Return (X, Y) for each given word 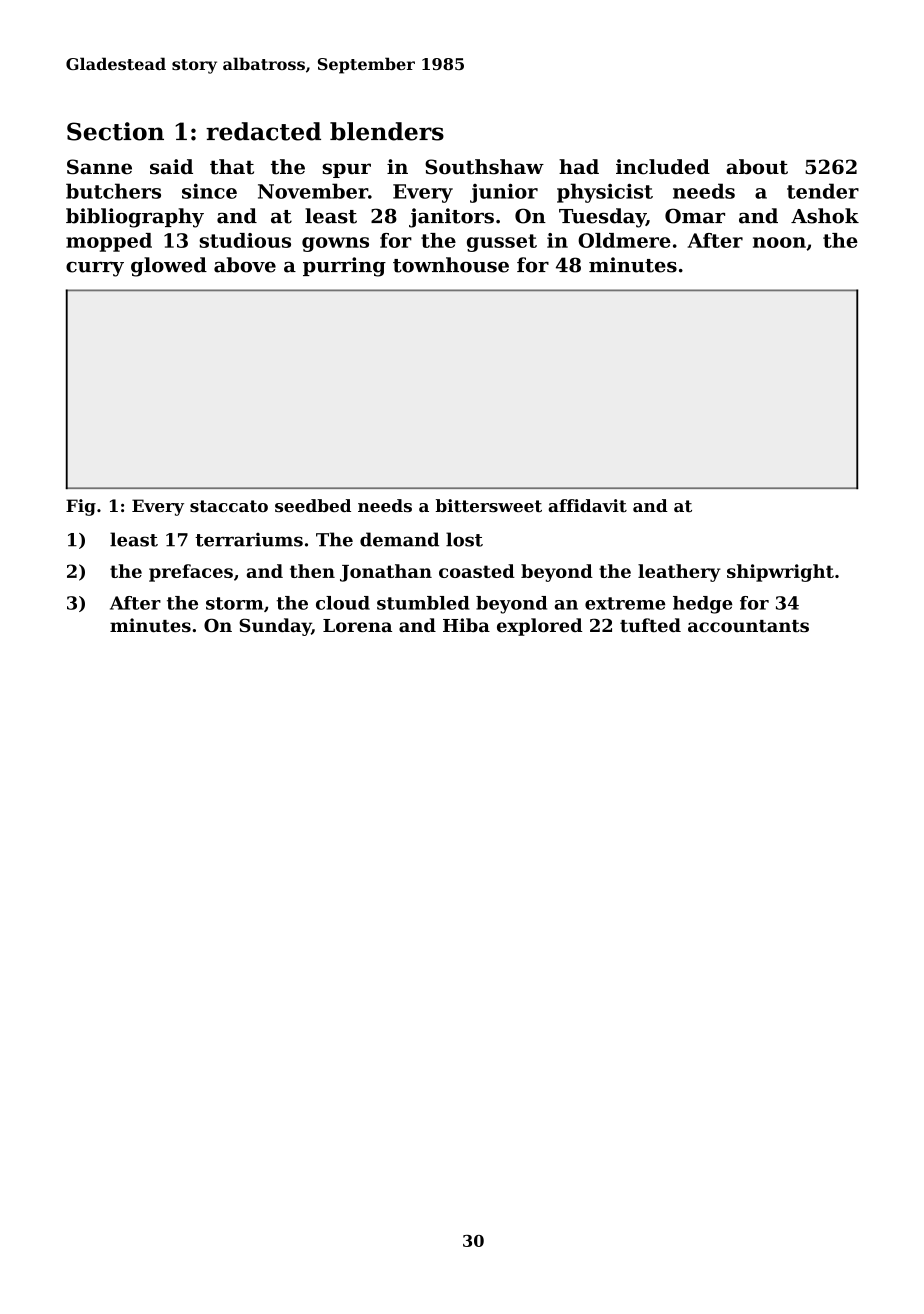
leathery (679, 573)
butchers (113, 191)
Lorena (357, 625)
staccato (229, 506)
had (579, 166)
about (757, 167)
